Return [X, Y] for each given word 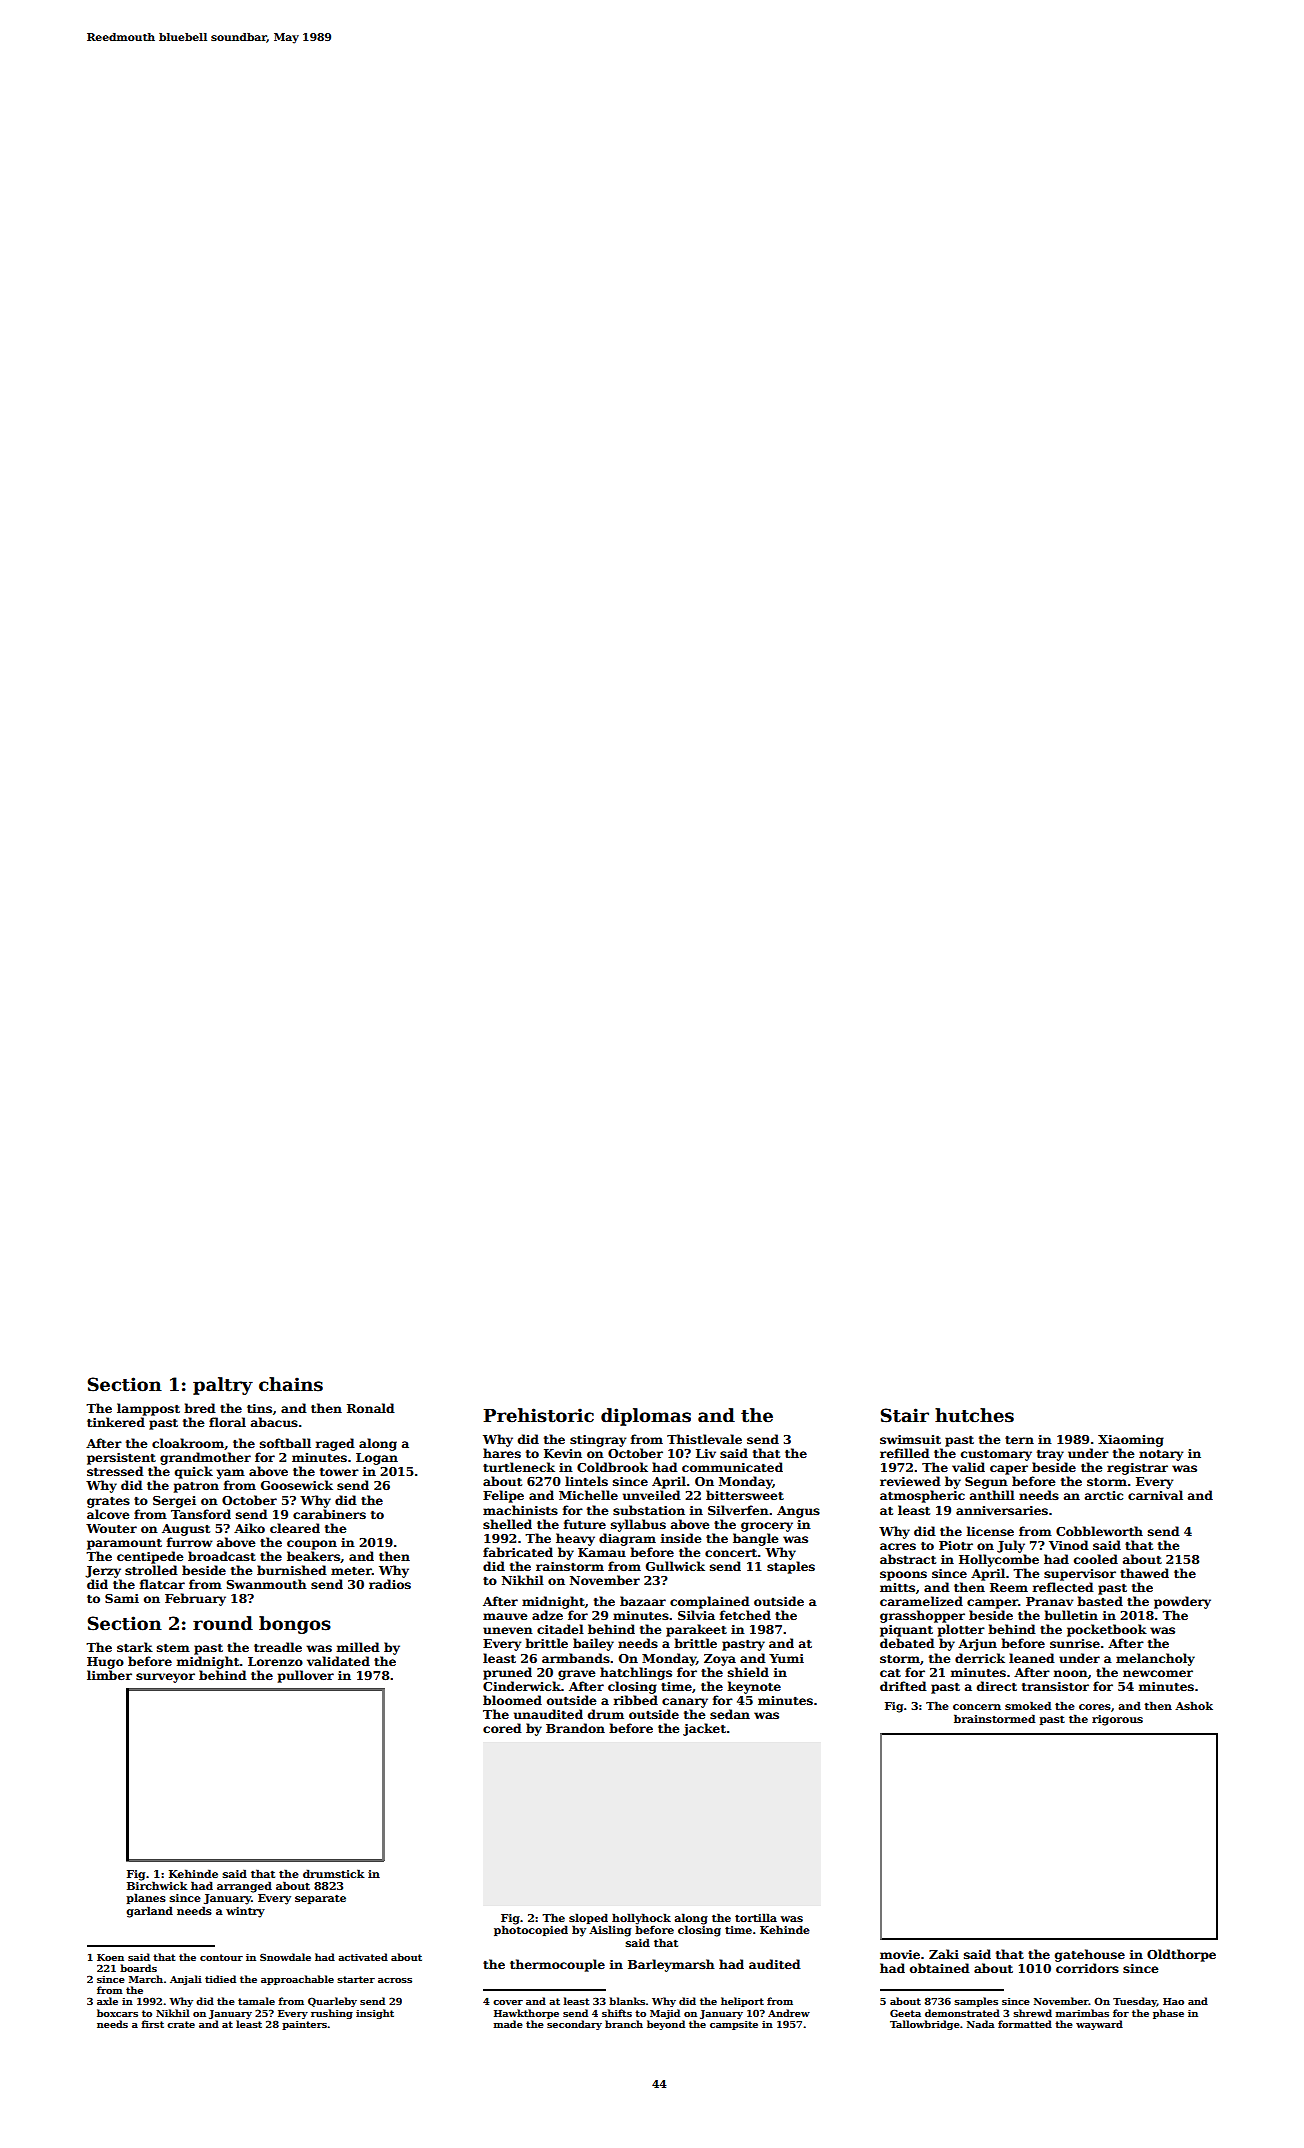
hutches [974, 1415]
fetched [745, 1615]
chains [291, 1384]
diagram [627, 1539]
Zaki [944, 1954]
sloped [588, 1918]
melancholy [1155, 1659]
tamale [256, 2001]
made [508, 2024]
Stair [905, 1415]
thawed [1144, 1573]
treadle [278, 1647]
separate [320, 1899]
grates [108, 1502]
